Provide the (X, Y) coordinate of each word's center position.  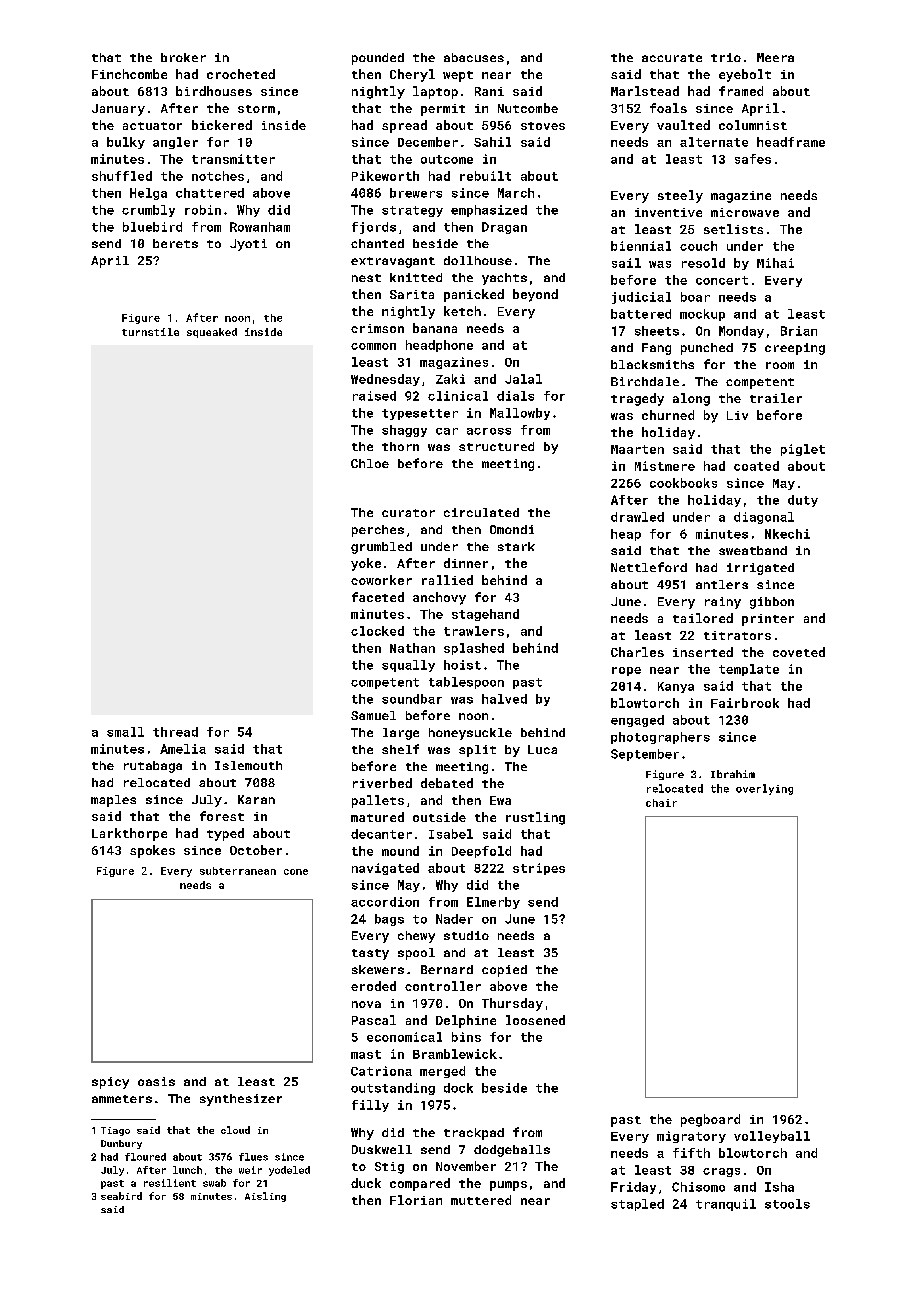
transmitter (233, 159)
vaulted (683, 125)
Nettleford (649, 567)
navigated (385, 869)
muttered (481, 1200)
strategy (412, 211)
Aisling (265, 1197)
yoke (366, 564)
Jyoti (248, 245)
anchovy (439, 598)
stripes (539, 869)
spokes (152, 851)
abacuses (474, 57)
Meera (775, 57)
